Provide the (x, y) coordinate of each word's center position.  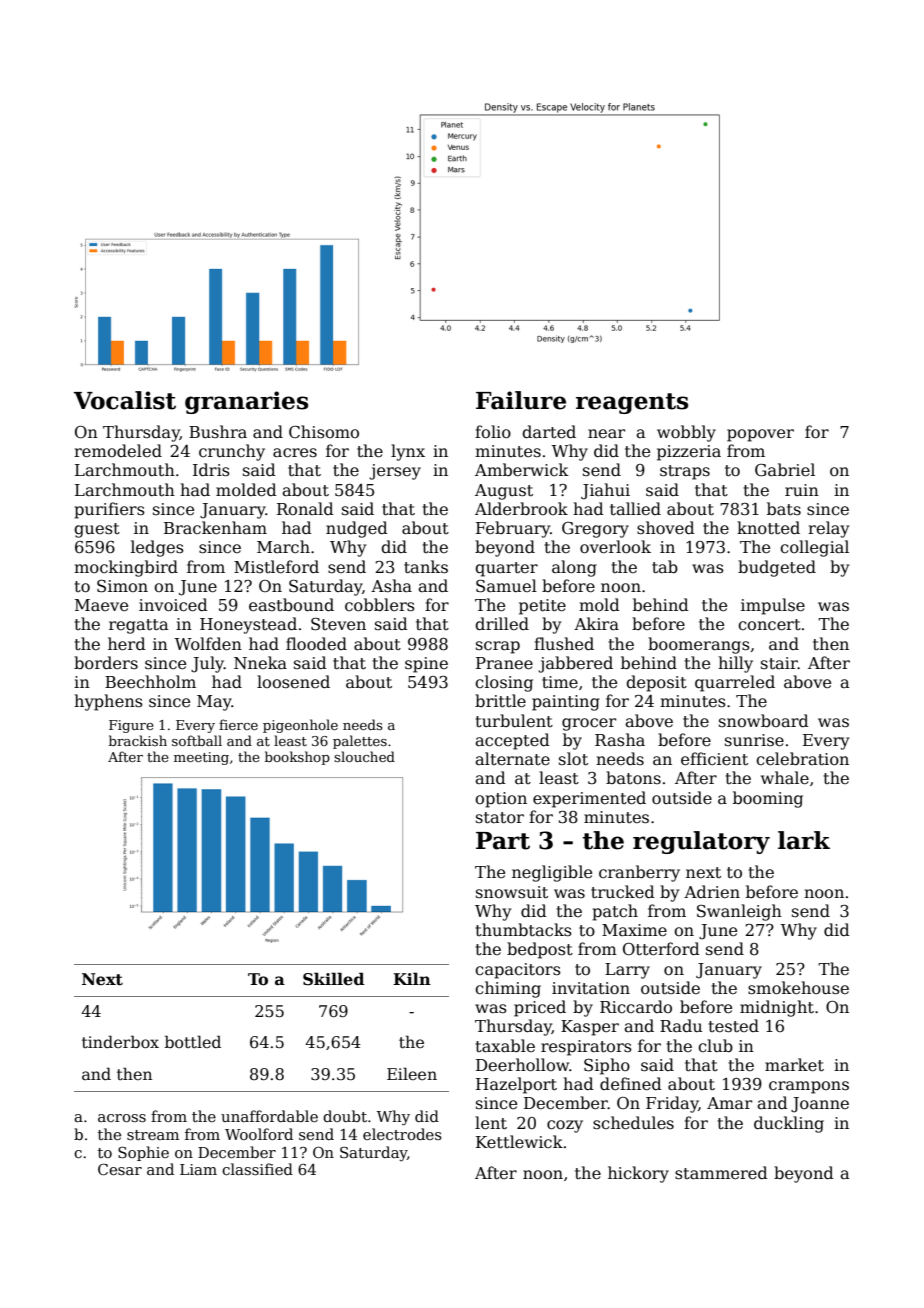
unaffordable (269, 1116)
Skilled (333, 979)
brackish (138, 740)
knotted (768, 528)
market (794, 1065)
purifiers (109, 510)
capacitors (518, 971)
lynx (408, 452)
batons (633, 777)
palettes (360, 742)
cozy (565, 1126)
